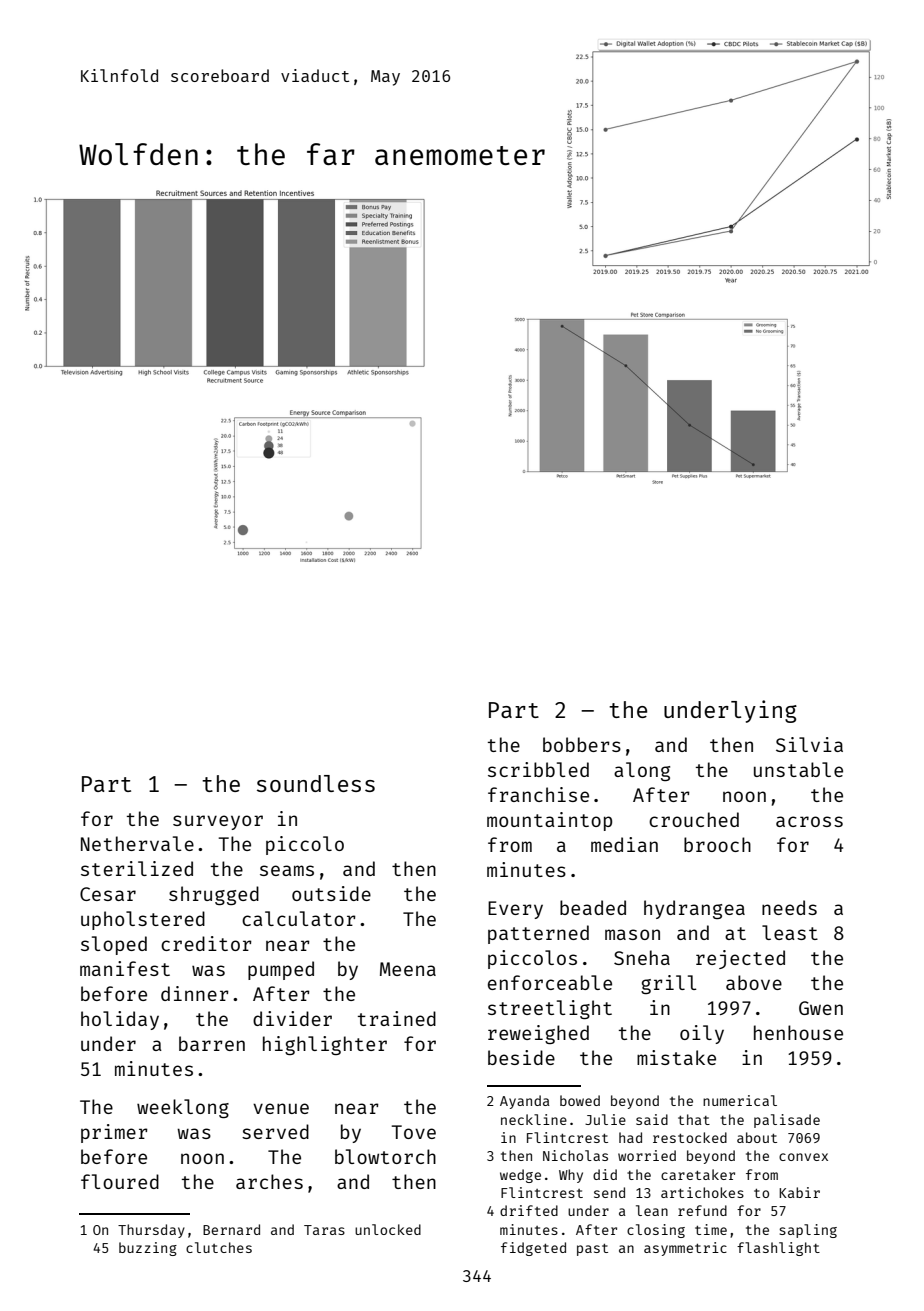  What do you see at coordinates (137, 843) in the page?
I see `Nethervale` at bounding box center [137, 843].
